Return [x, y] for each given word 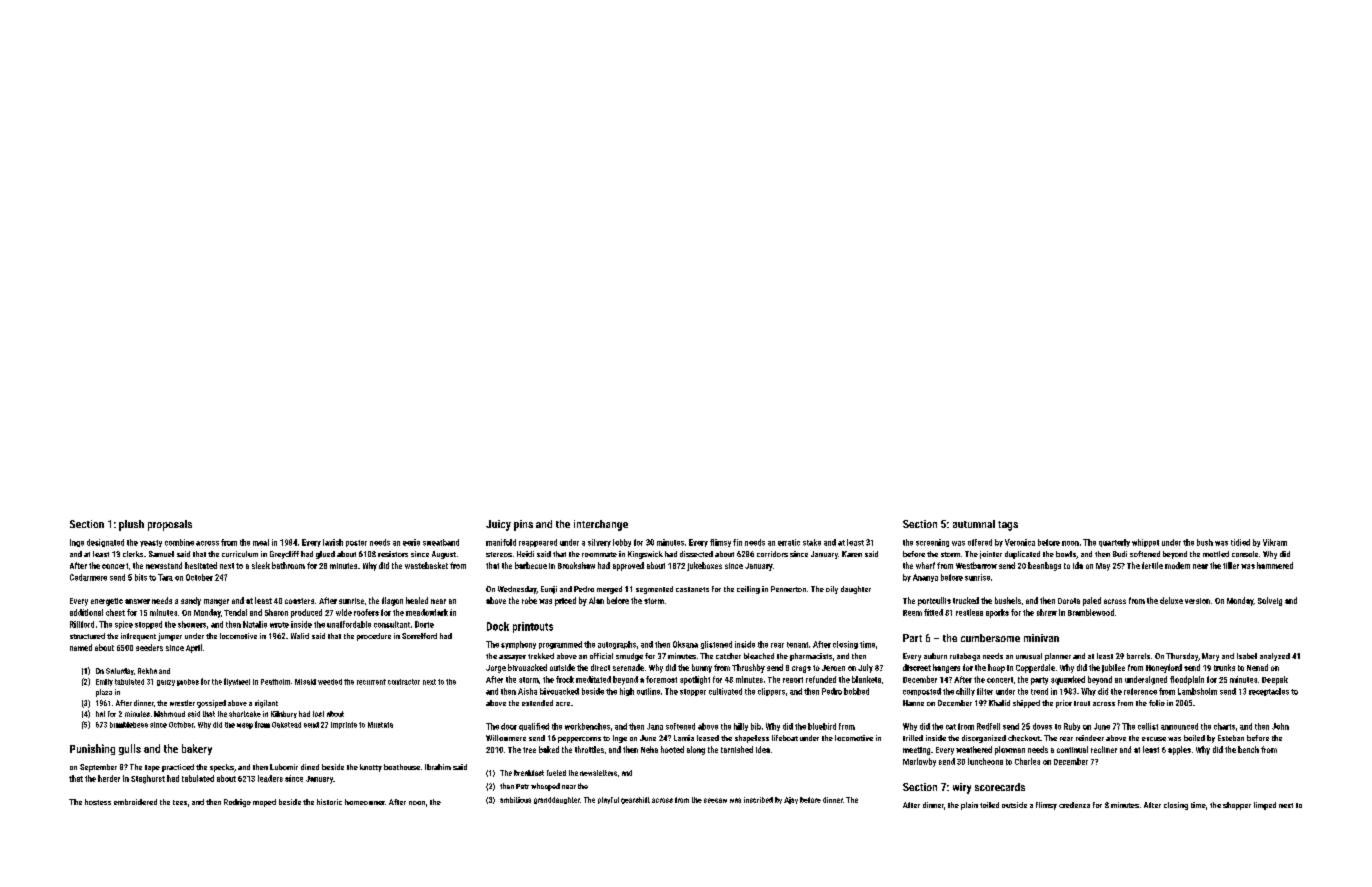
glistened [716, 645]
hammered [1275, 565]
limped [1265, 806]
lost [318, 714]
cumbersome [990, 638]
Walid [300, 636]
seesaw [715, 800]
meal [261, 542]
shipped [1026, 704]
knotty [371, 768]
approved [628, 566]
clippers [771, 692]
